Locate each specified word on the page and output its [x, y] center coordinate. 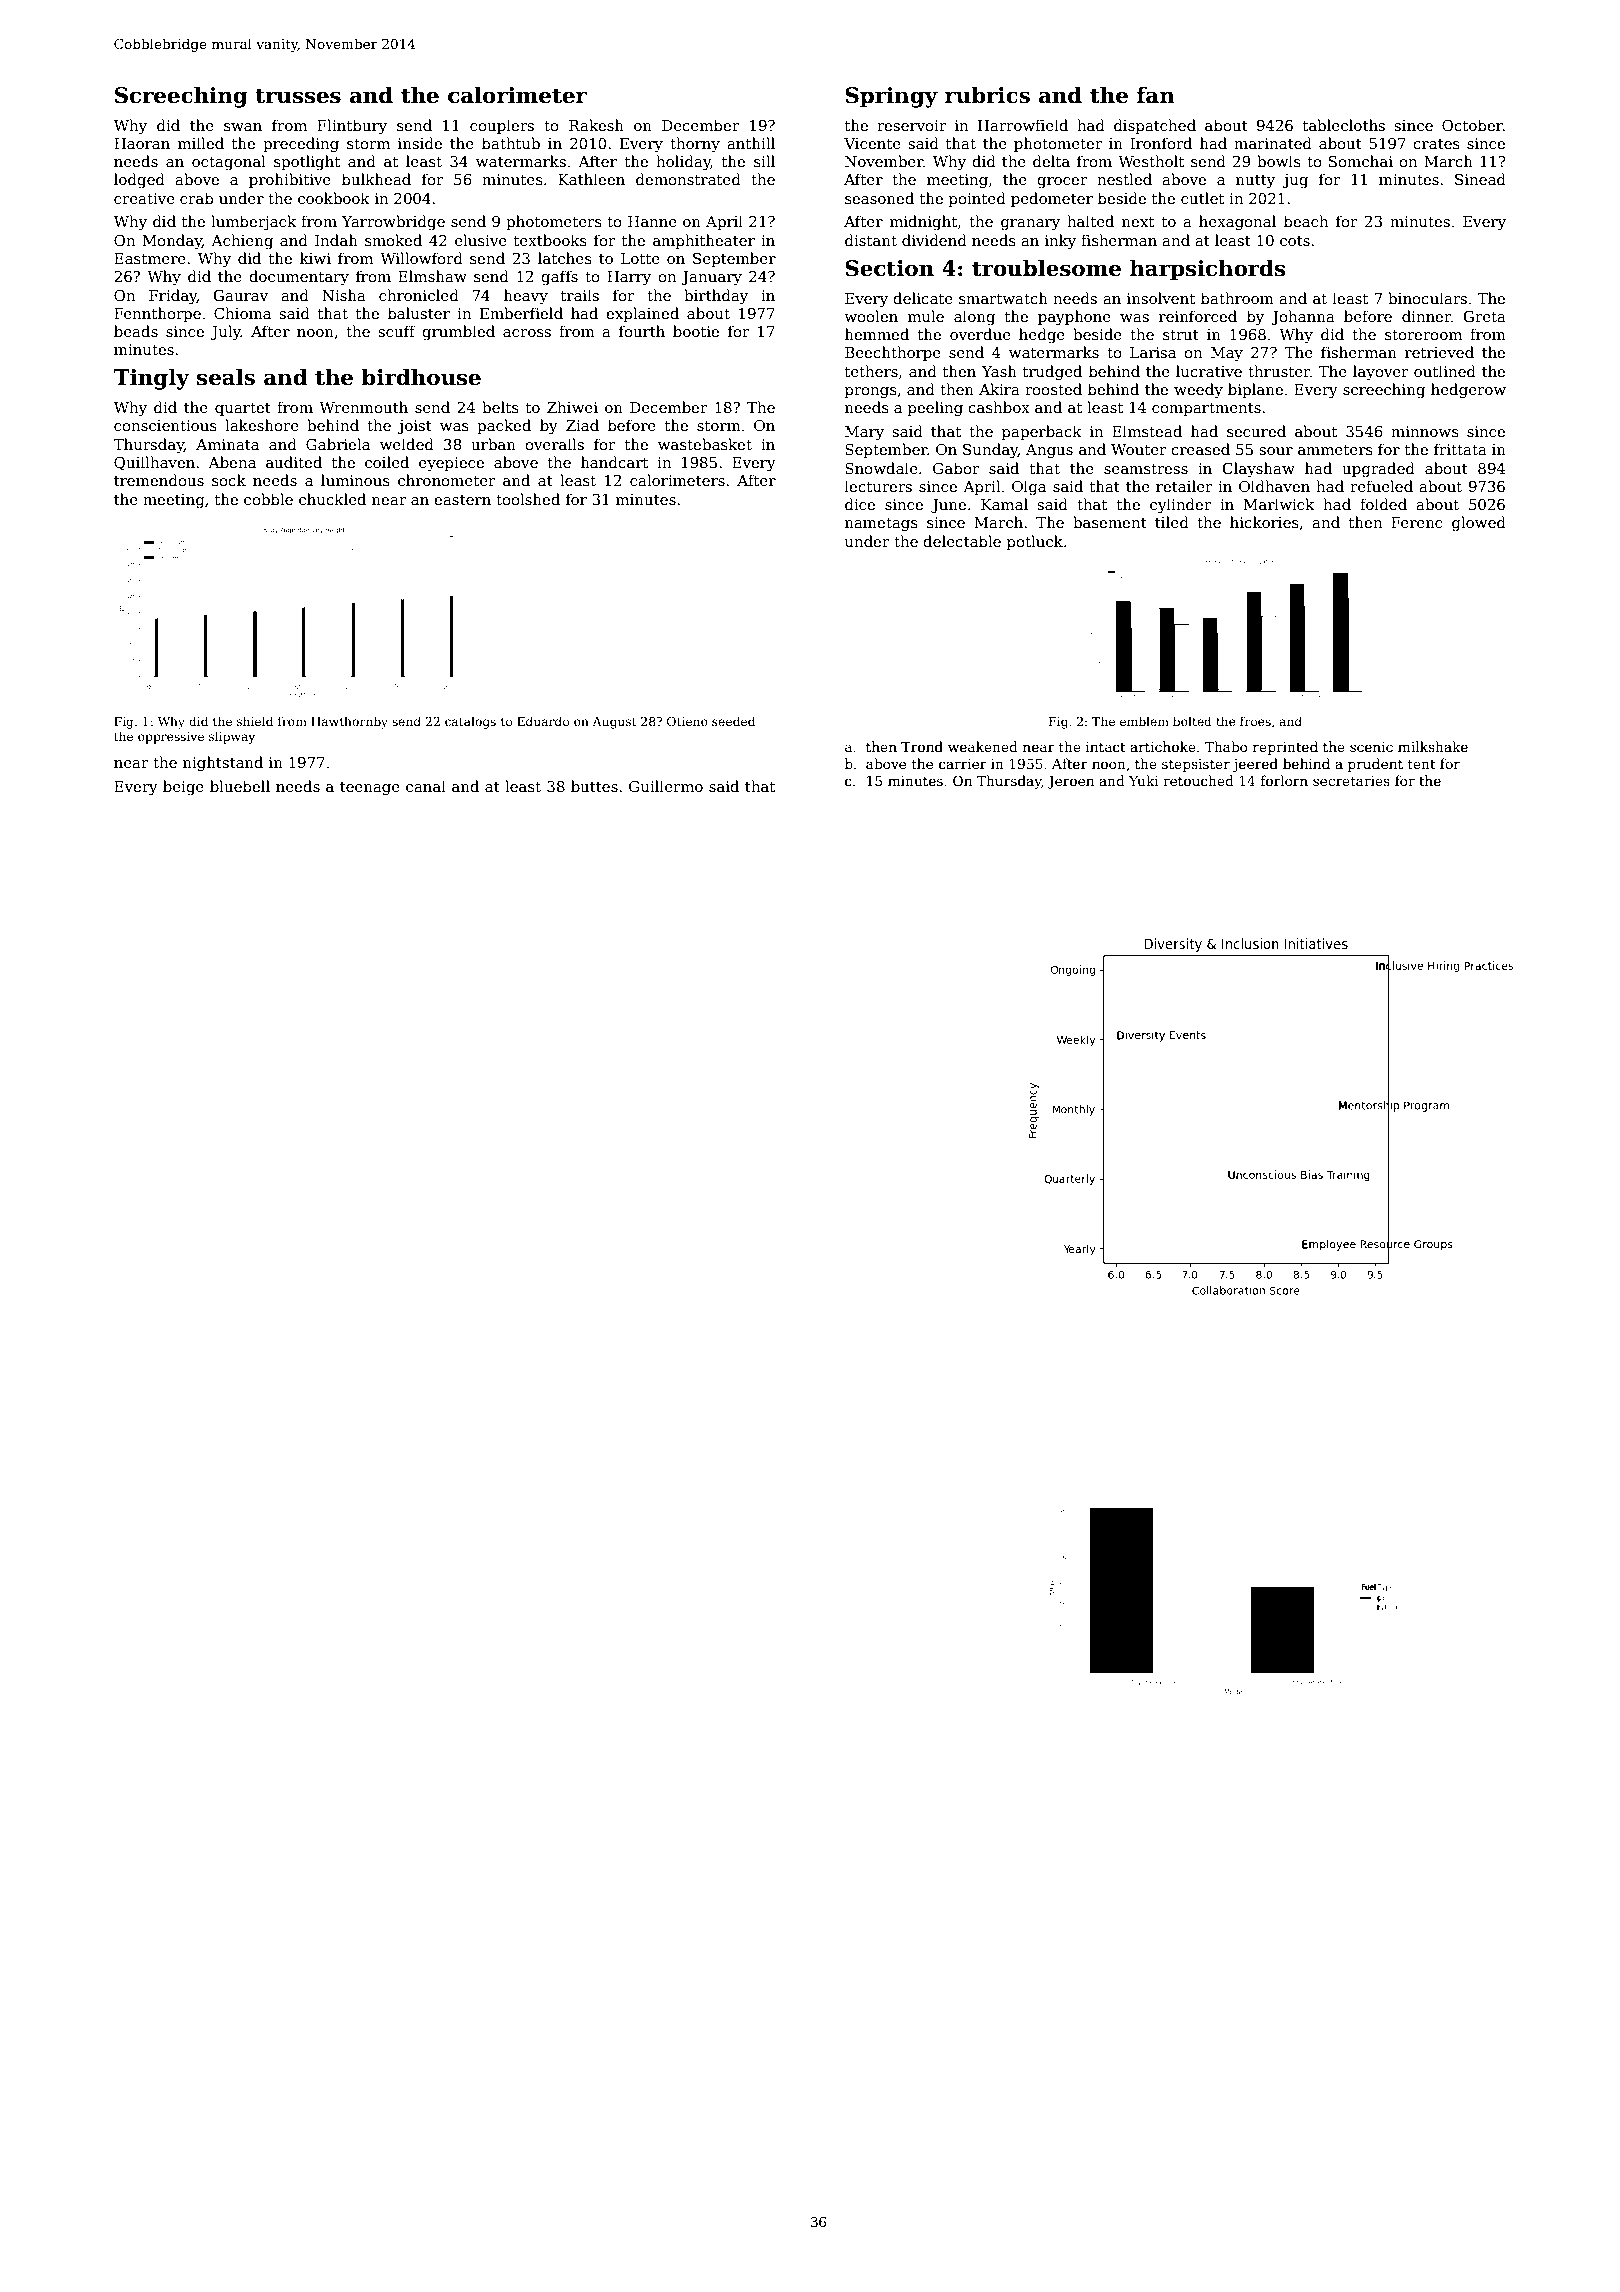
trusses [298, 96]
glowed [1479, 524]
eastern [462, 500]
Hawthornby [349, 722]
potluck [1035, 542]
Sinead [1480, 179]
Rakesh [596, 125]
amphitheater [704, 241]
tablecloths [1344, 125]
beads [136, 331]
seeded [733, 721]
